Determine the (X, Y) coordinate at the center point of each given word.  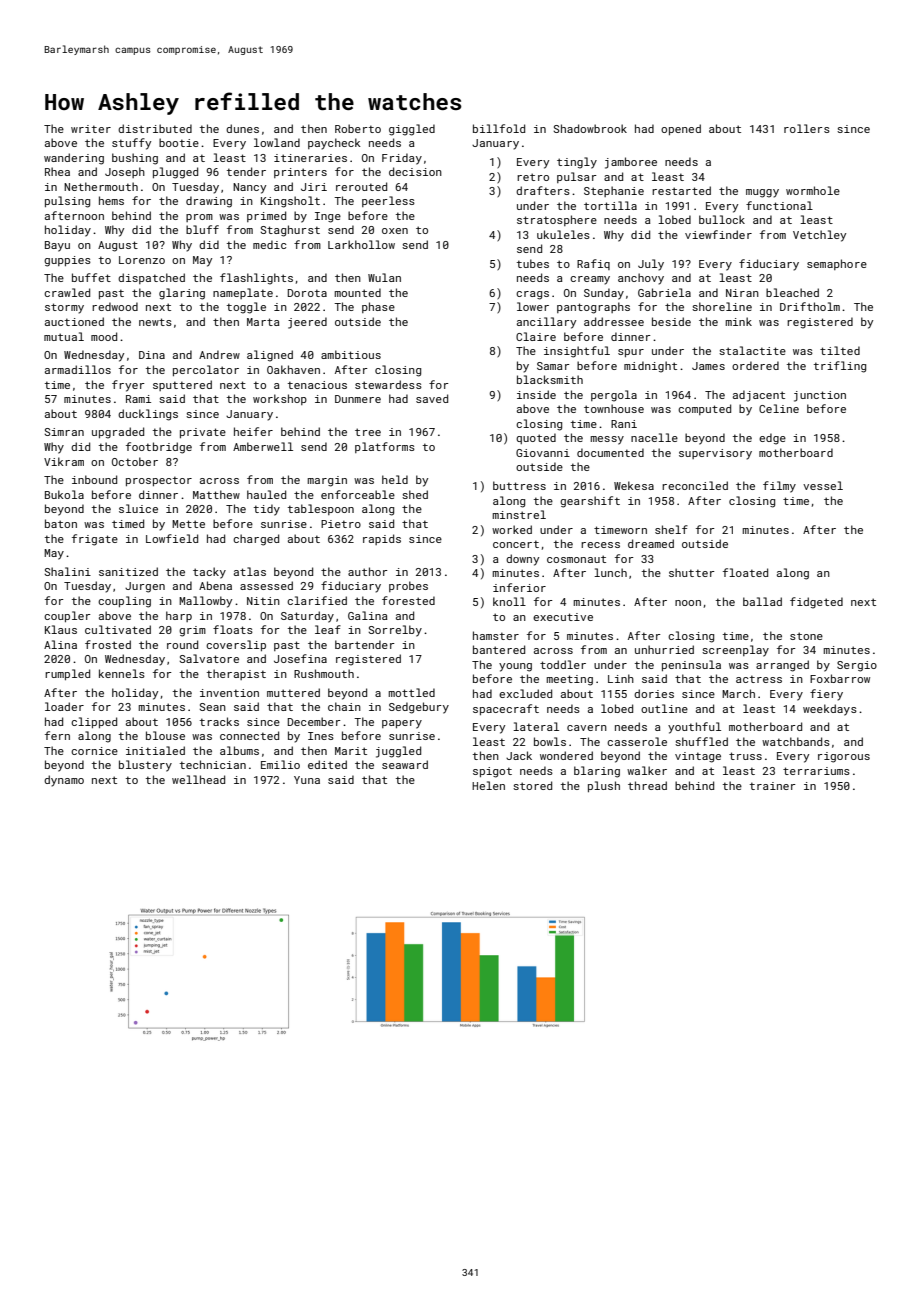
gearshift (590, 502)
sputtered (182, 385)
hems (111, 200)
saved (432, 398)
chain (344, 706)
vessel (823, 485)
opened (681, 129)
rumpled (67, 674)
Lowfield (172, 538)
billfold (499, 128)
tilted (840, 350)
